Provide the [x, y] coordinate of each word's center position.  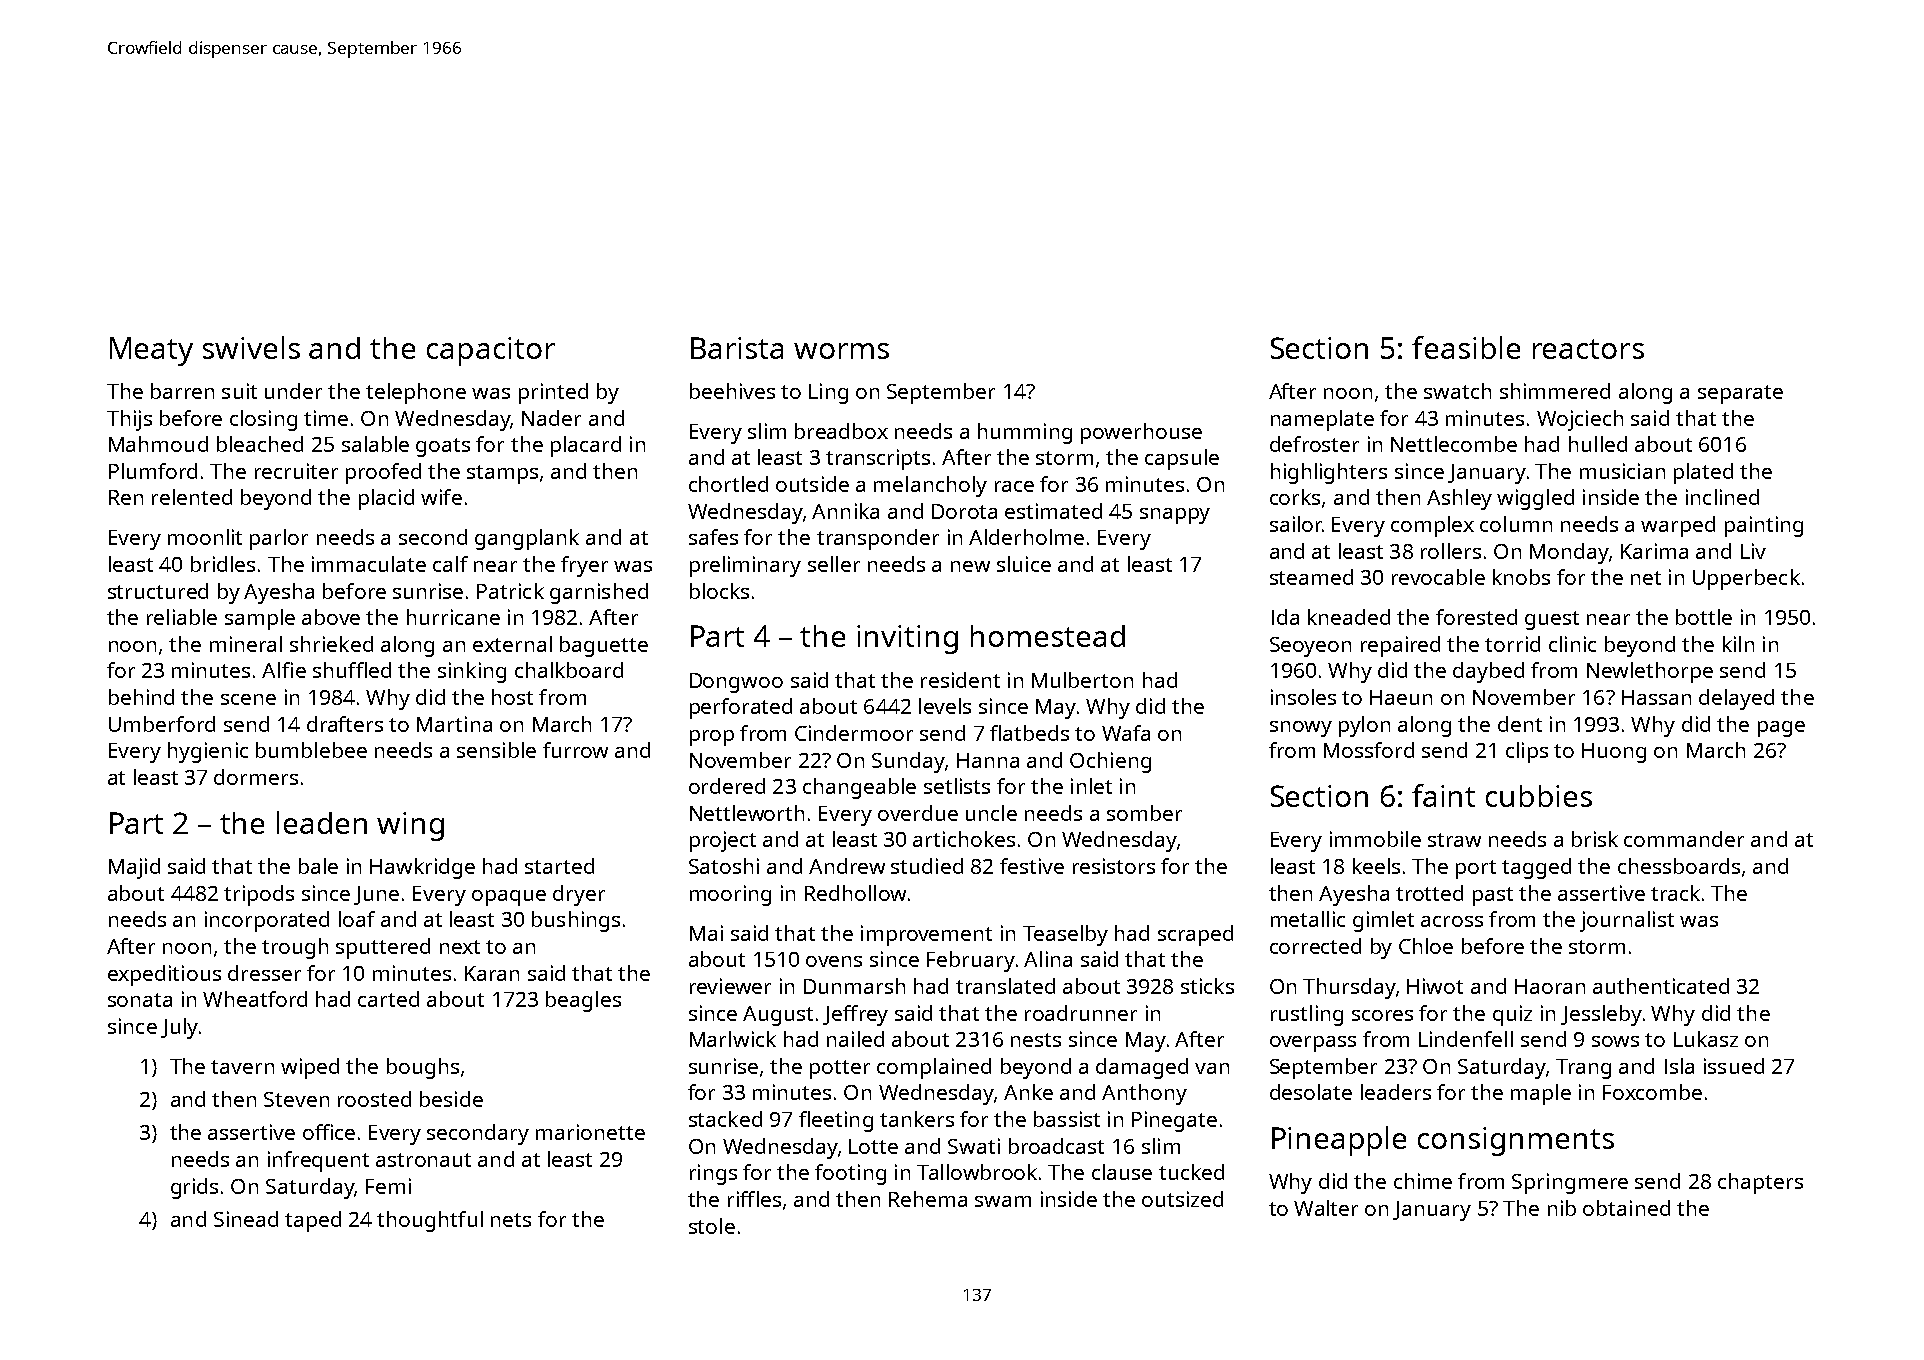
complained [934, 1068]
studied [927, 866]
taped [313, 1221]
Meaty [151, 351]
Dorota [964, 511]
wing [410, 826]
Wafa [1126, 733]
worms [841, 351]
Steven [296, 1099]
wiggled [1535, 499]
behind [141, 697]
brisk [1595, 839]
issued [1734, 1066]
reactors [1588, 349]
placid [386, 499]
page [1781, 729]
